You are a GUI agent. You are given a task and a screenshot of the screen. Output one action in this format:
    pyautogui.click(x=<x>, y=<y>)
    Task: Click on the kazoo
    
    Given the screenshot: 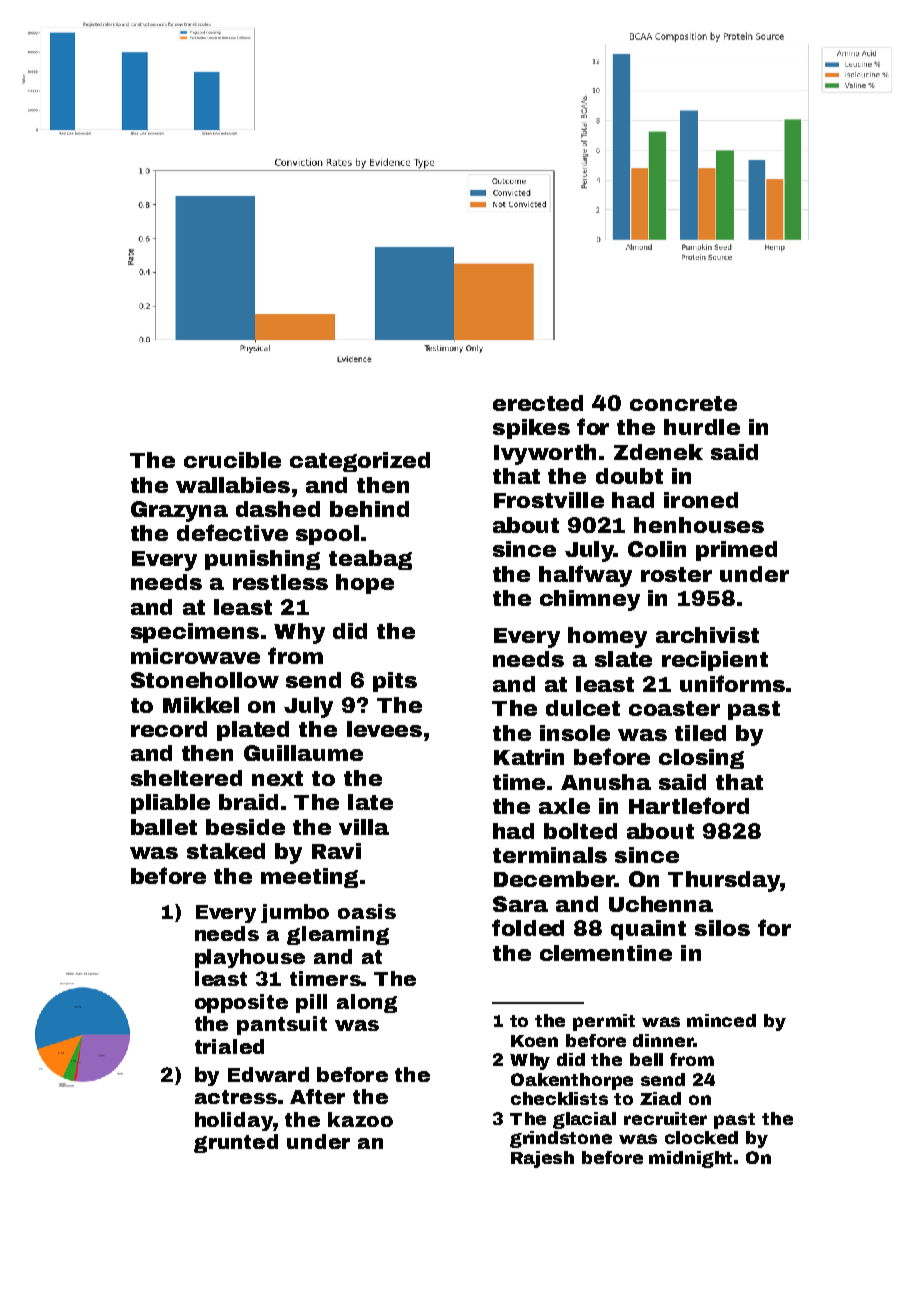 What is the action you would take?
    pyautogui.click(x=360, y=1119)
